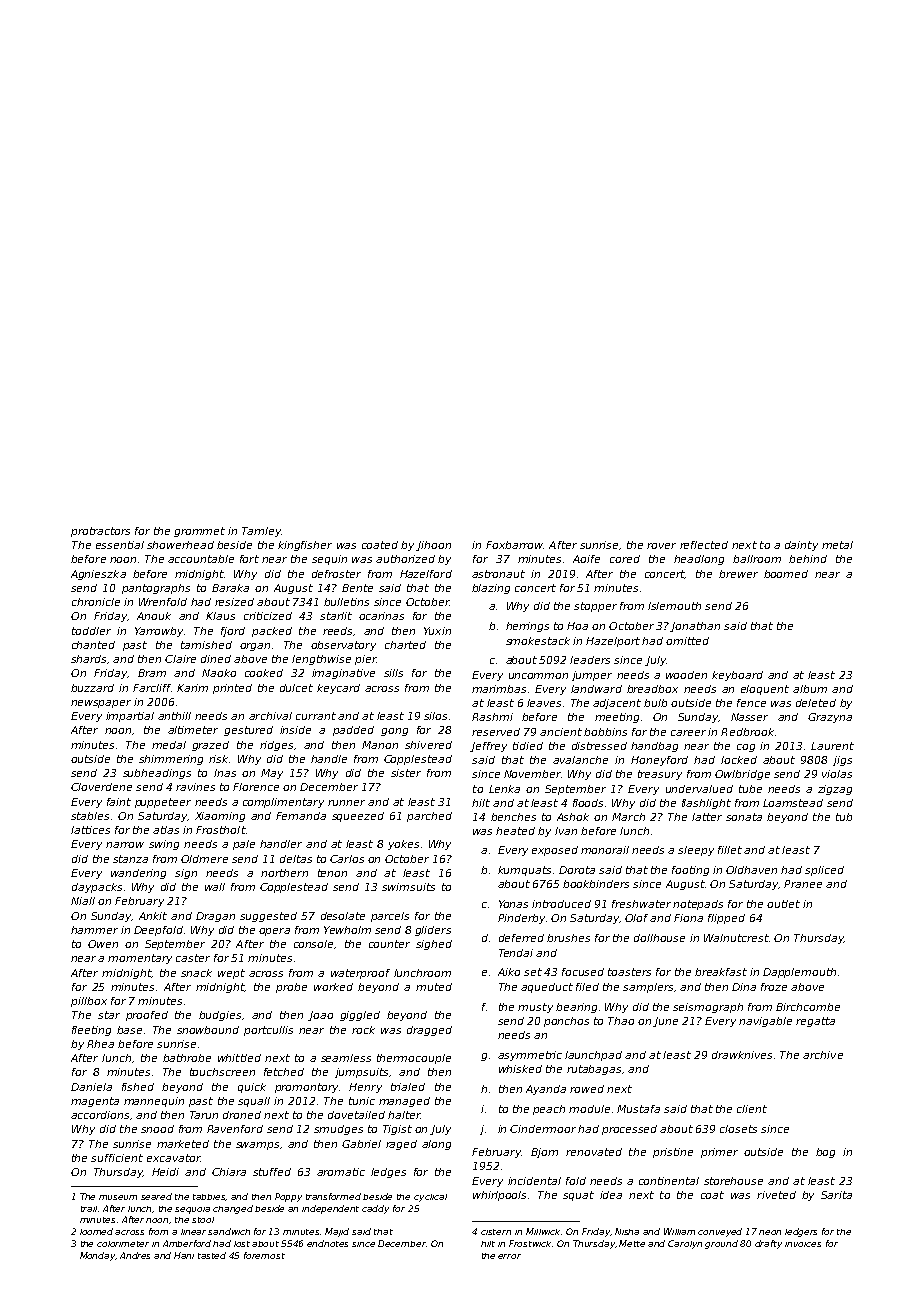 This page has width=924, height=1308. I want to click on dainty, so click(801, 546).
